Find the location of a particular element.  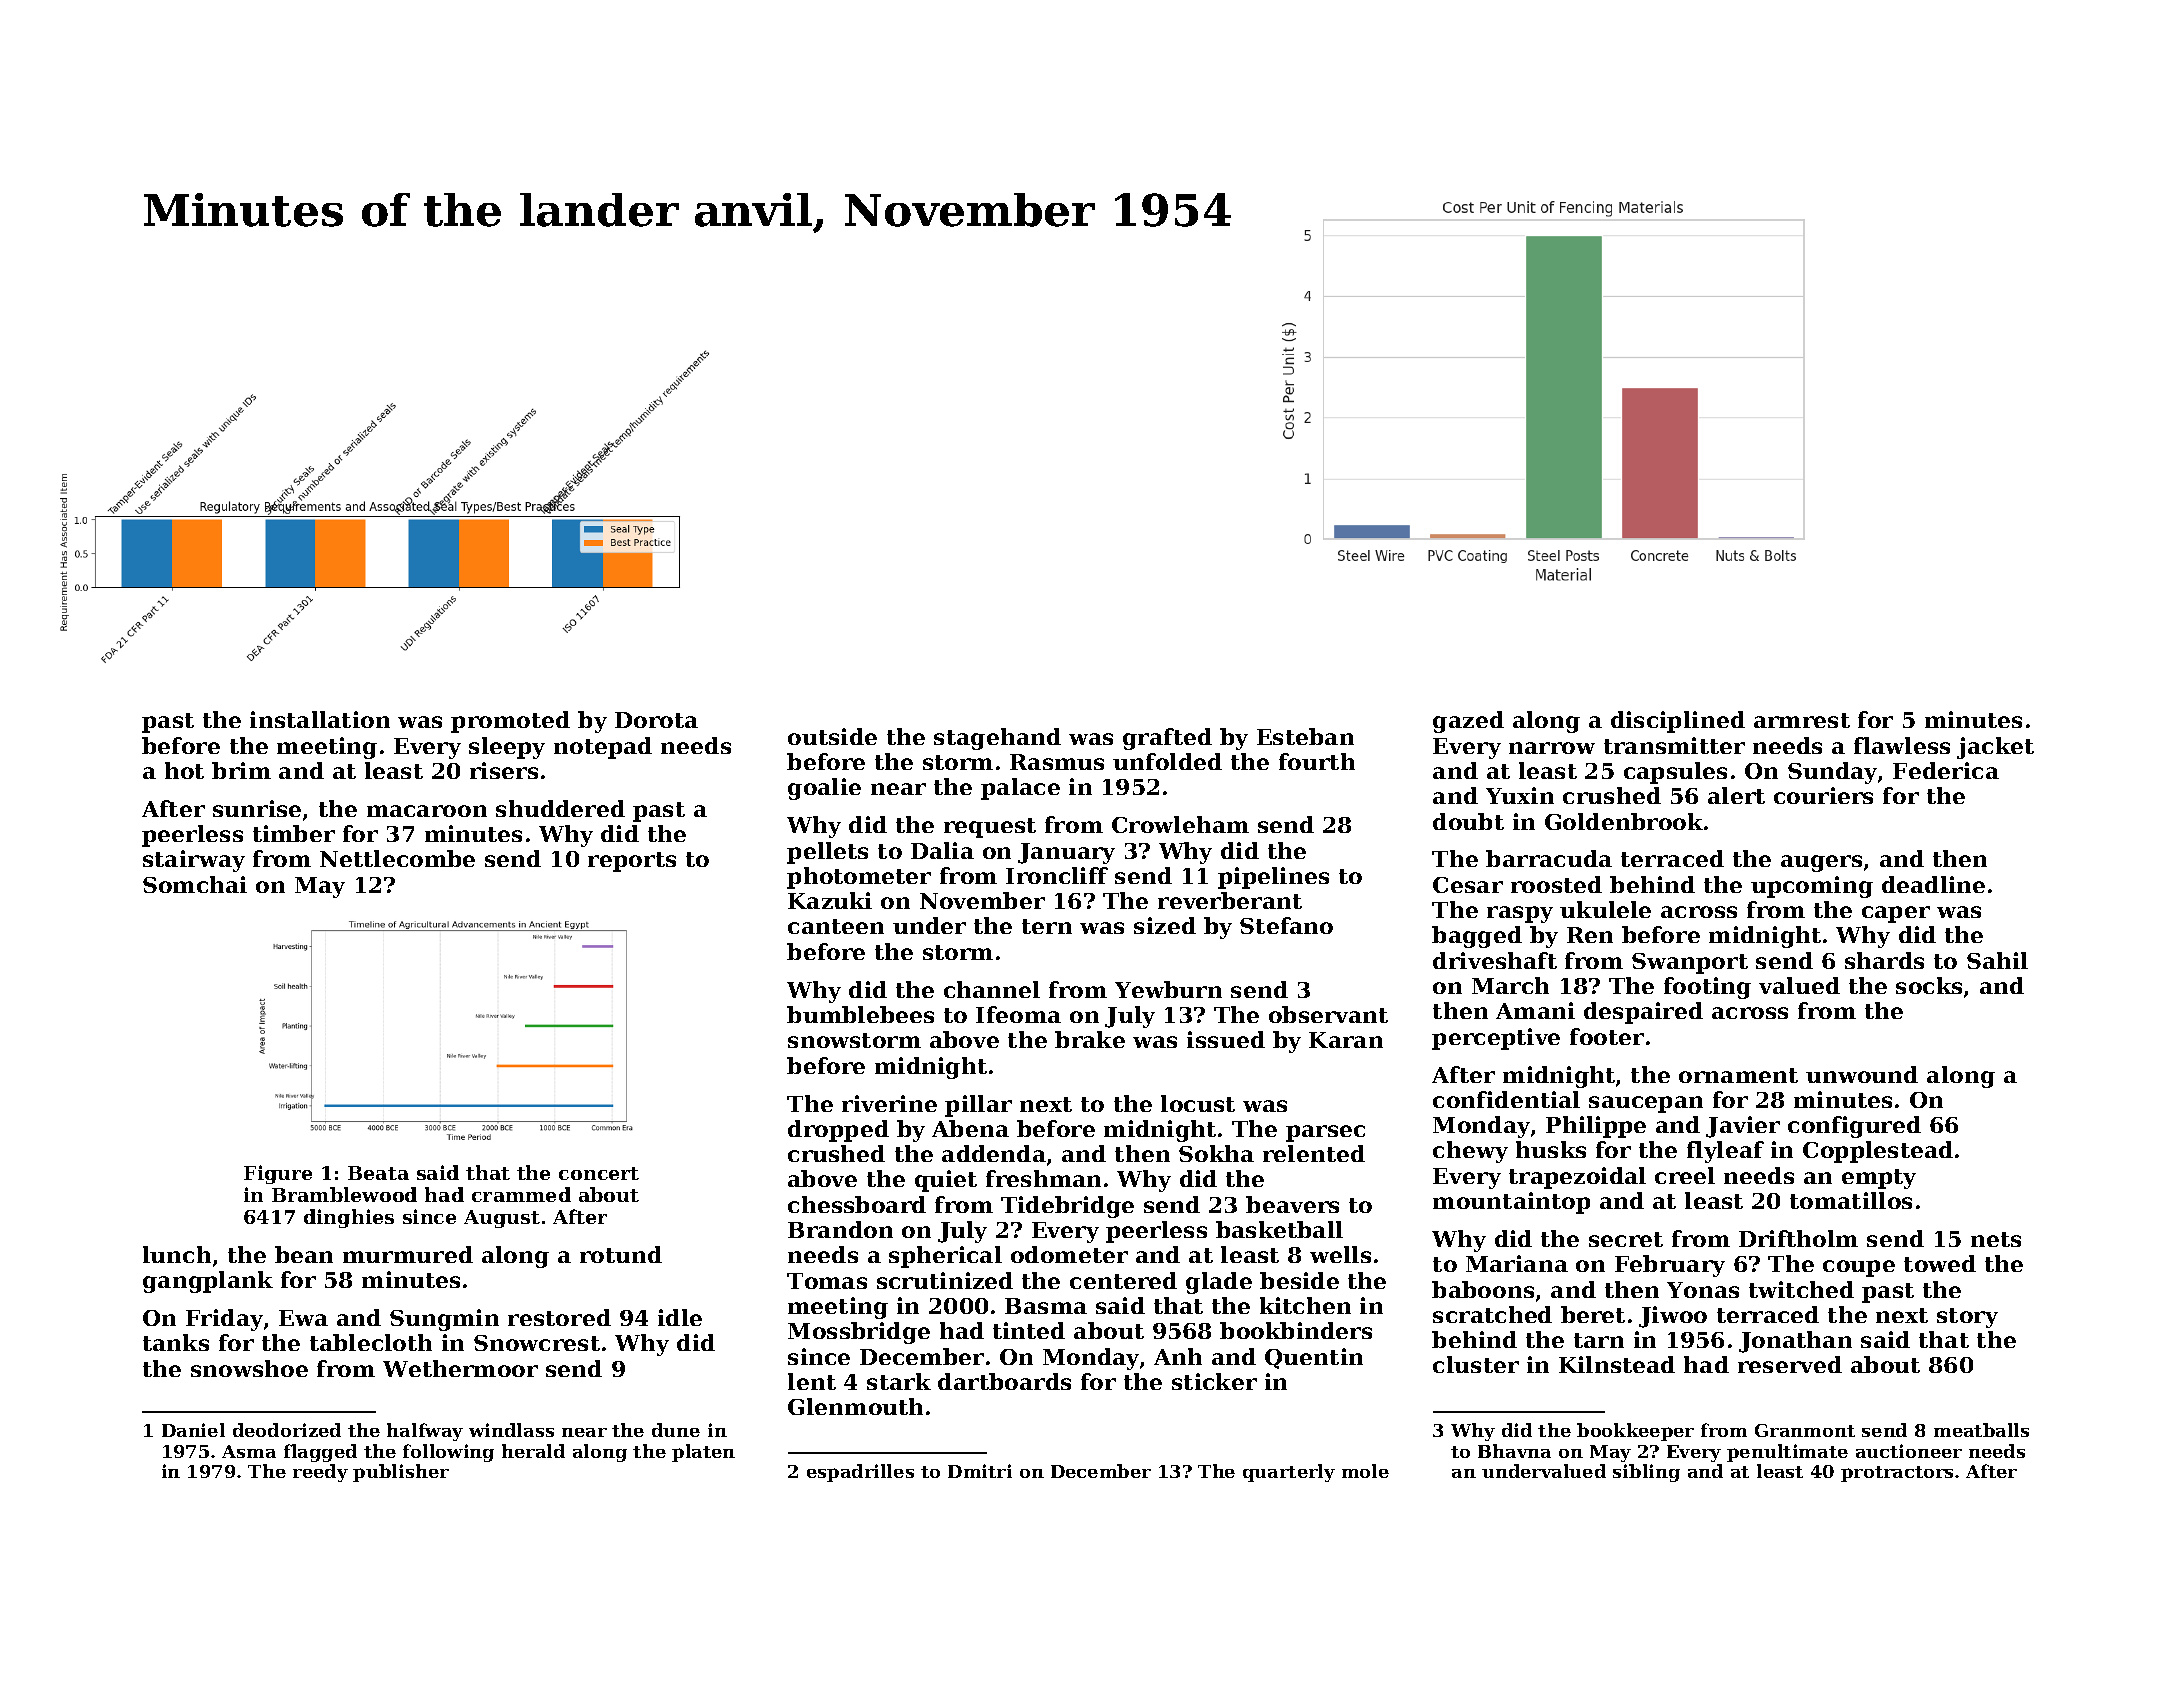

bumblebees is located at coordinates (860, 1014).
